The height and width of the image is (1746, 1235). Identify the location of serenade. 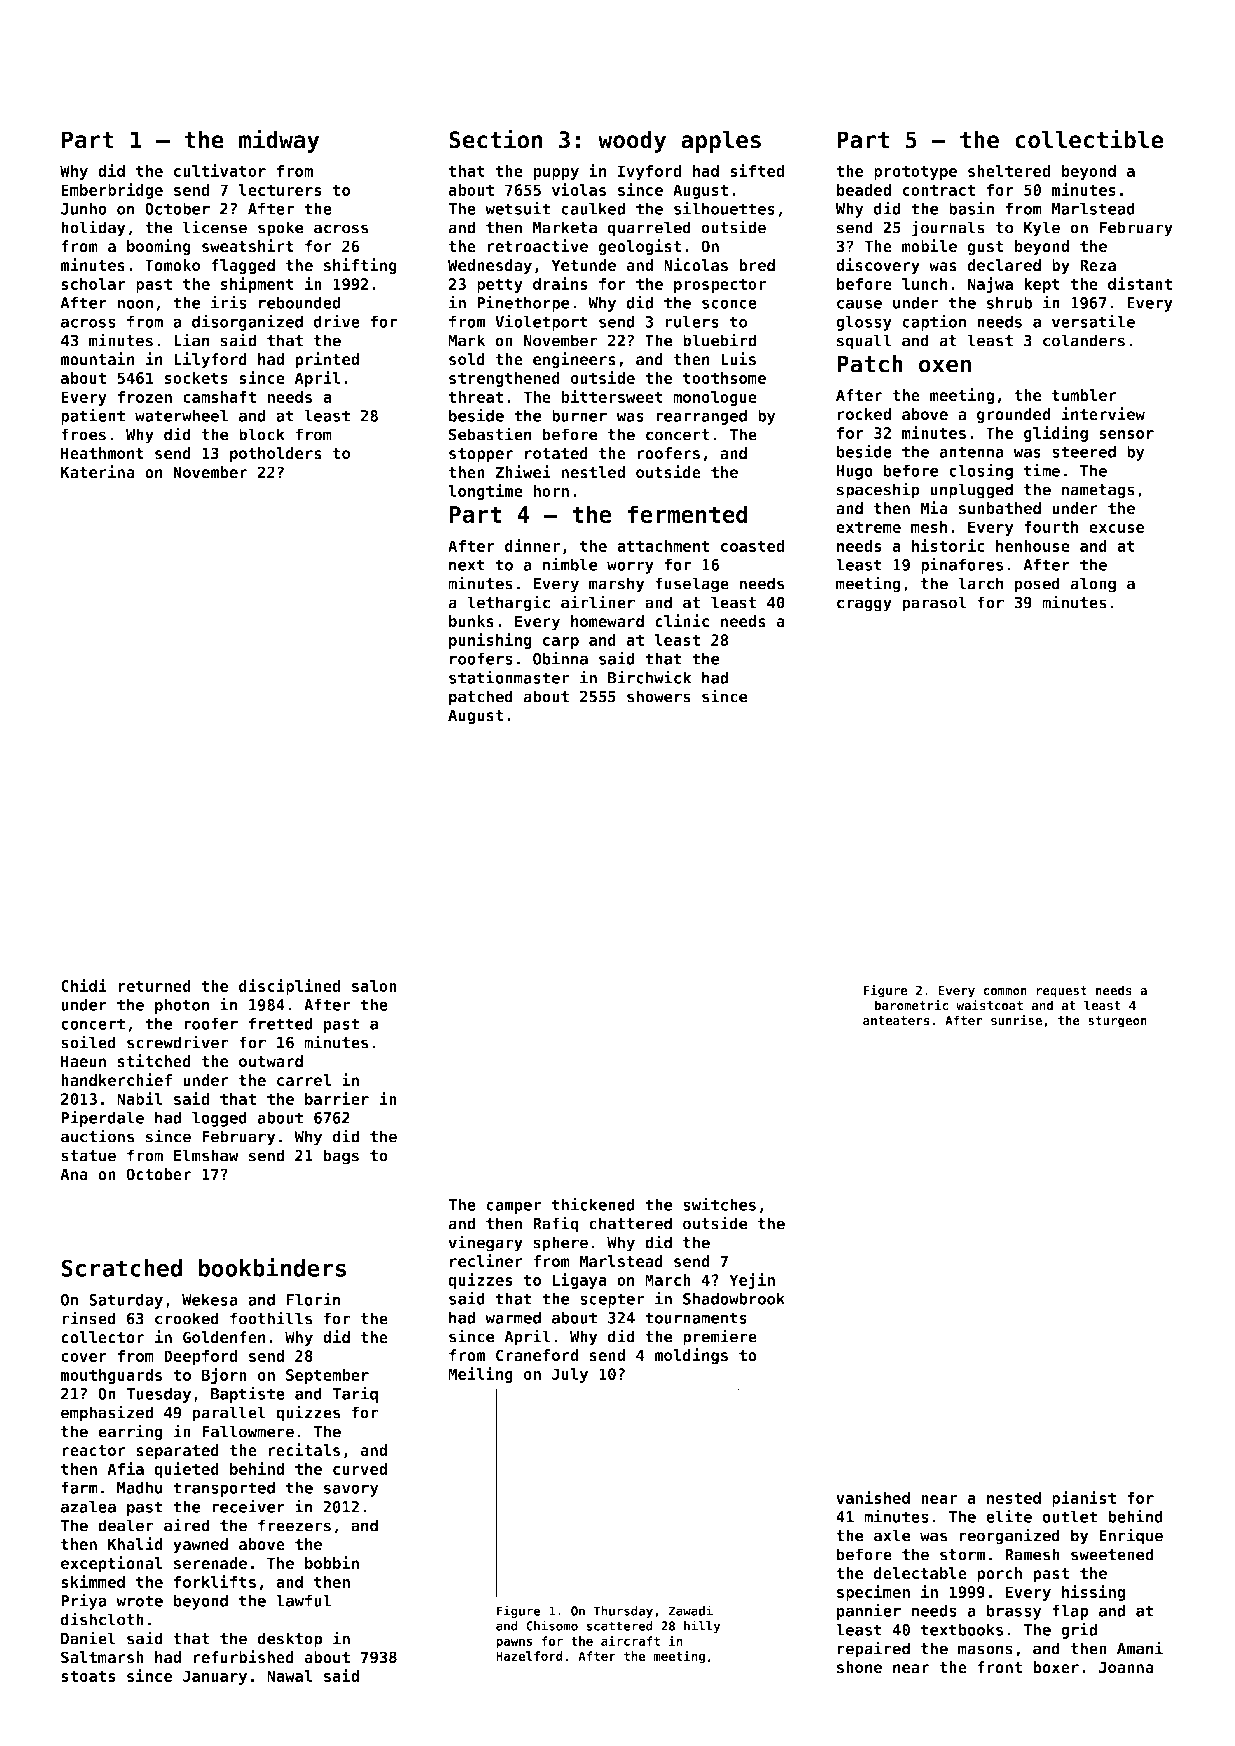
(210, 1563).
